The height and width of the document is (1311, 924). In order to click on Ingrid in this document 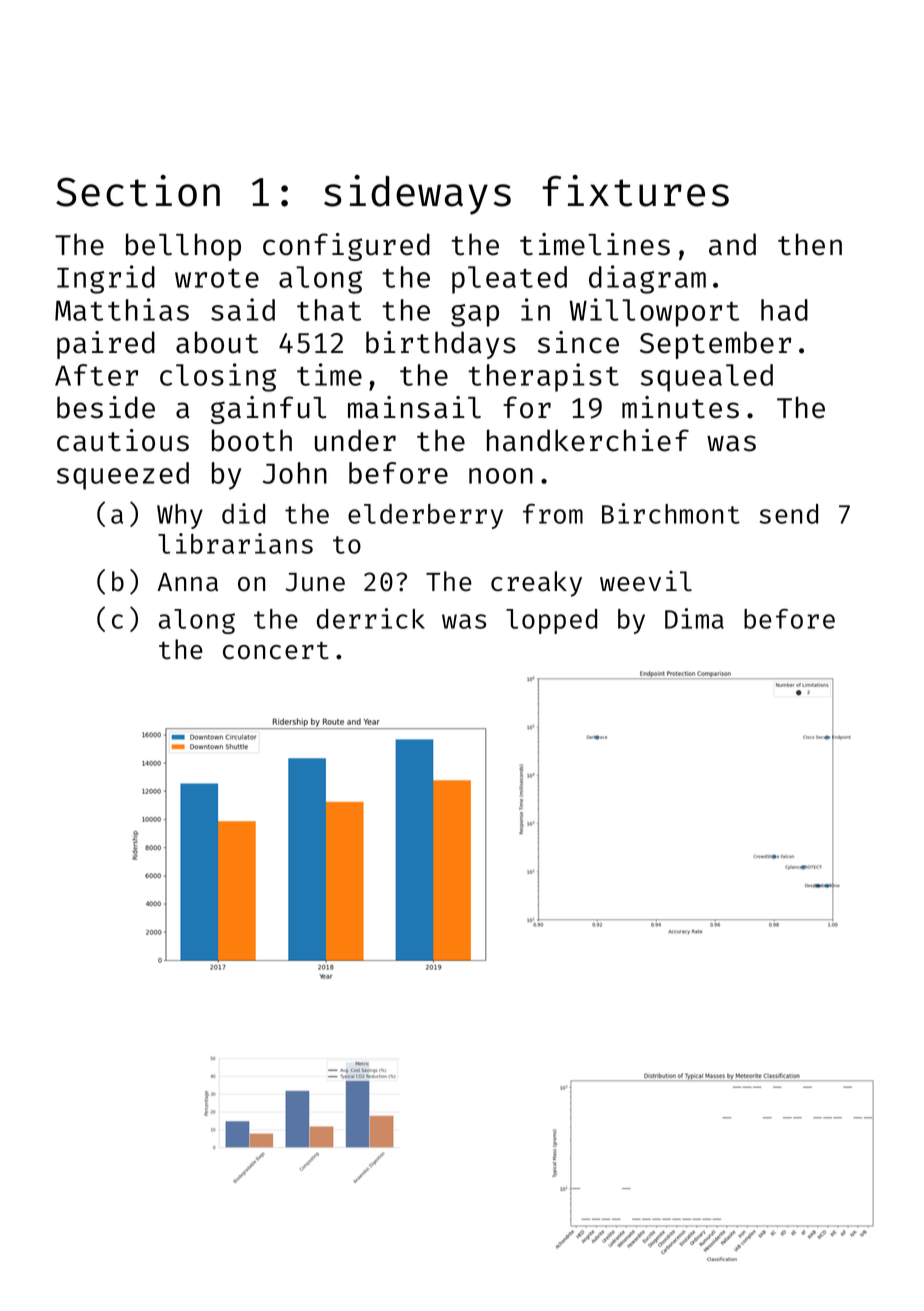, I will do `click(106, 279)`.
